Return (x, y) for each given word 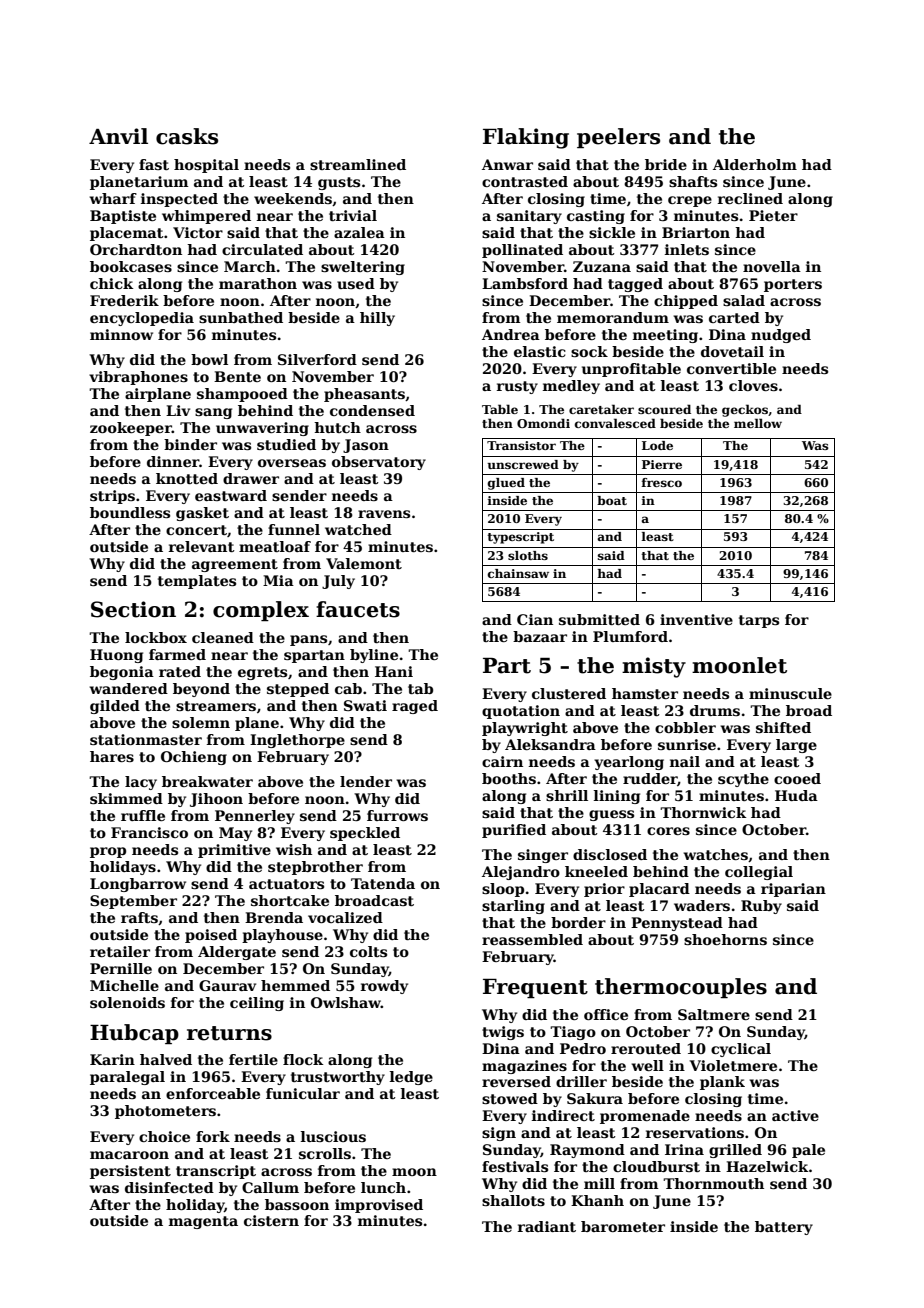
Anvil (118, 136)
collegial (759, 873)
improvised (379, 1206)
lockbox (156, 637)
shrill (567, 795)
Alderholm (755, 164)
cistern (271, 1220)
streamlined (358, 164)
